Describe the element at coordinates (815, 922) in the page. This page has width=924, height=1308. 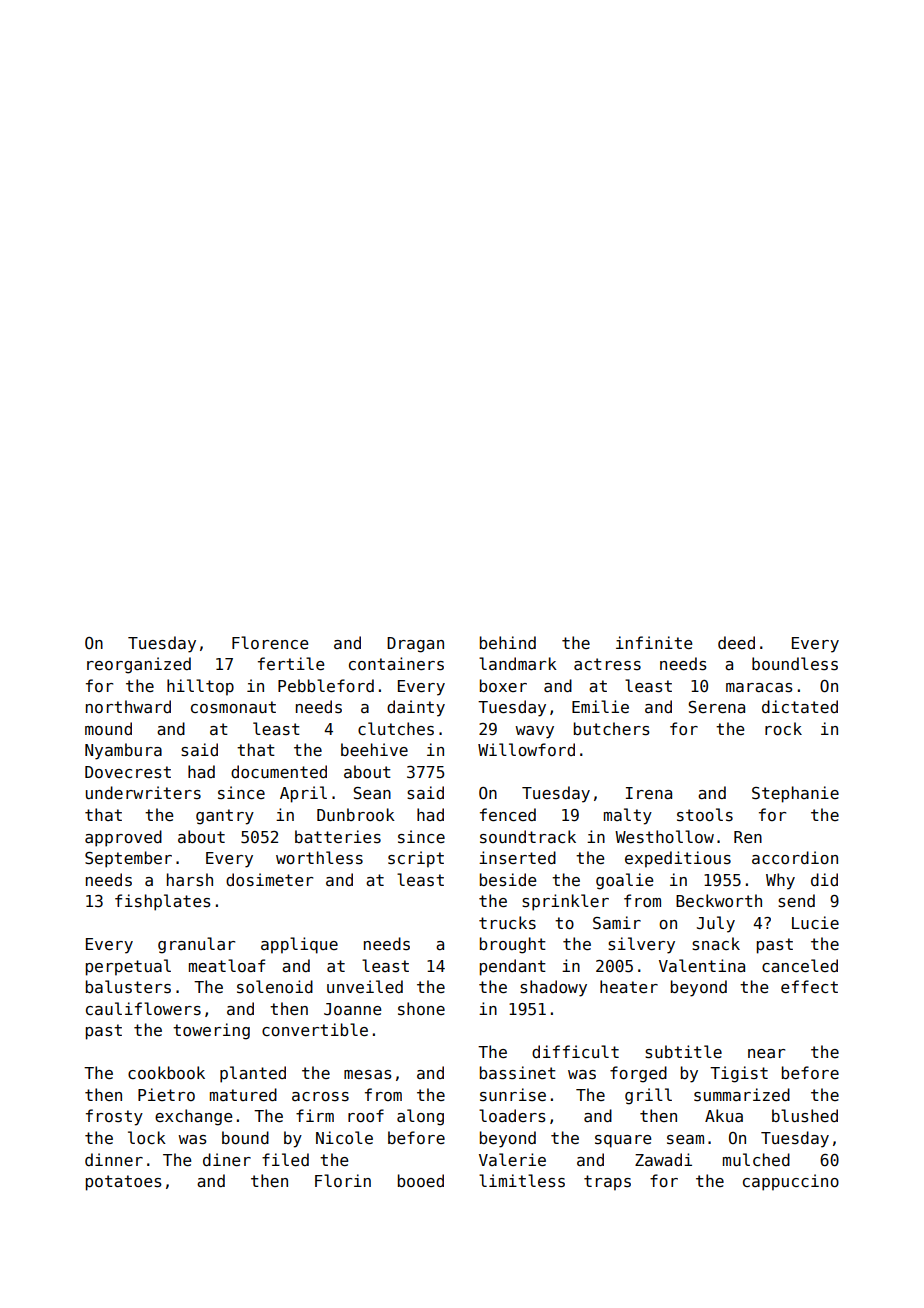
I see `Lucie` at that location.
